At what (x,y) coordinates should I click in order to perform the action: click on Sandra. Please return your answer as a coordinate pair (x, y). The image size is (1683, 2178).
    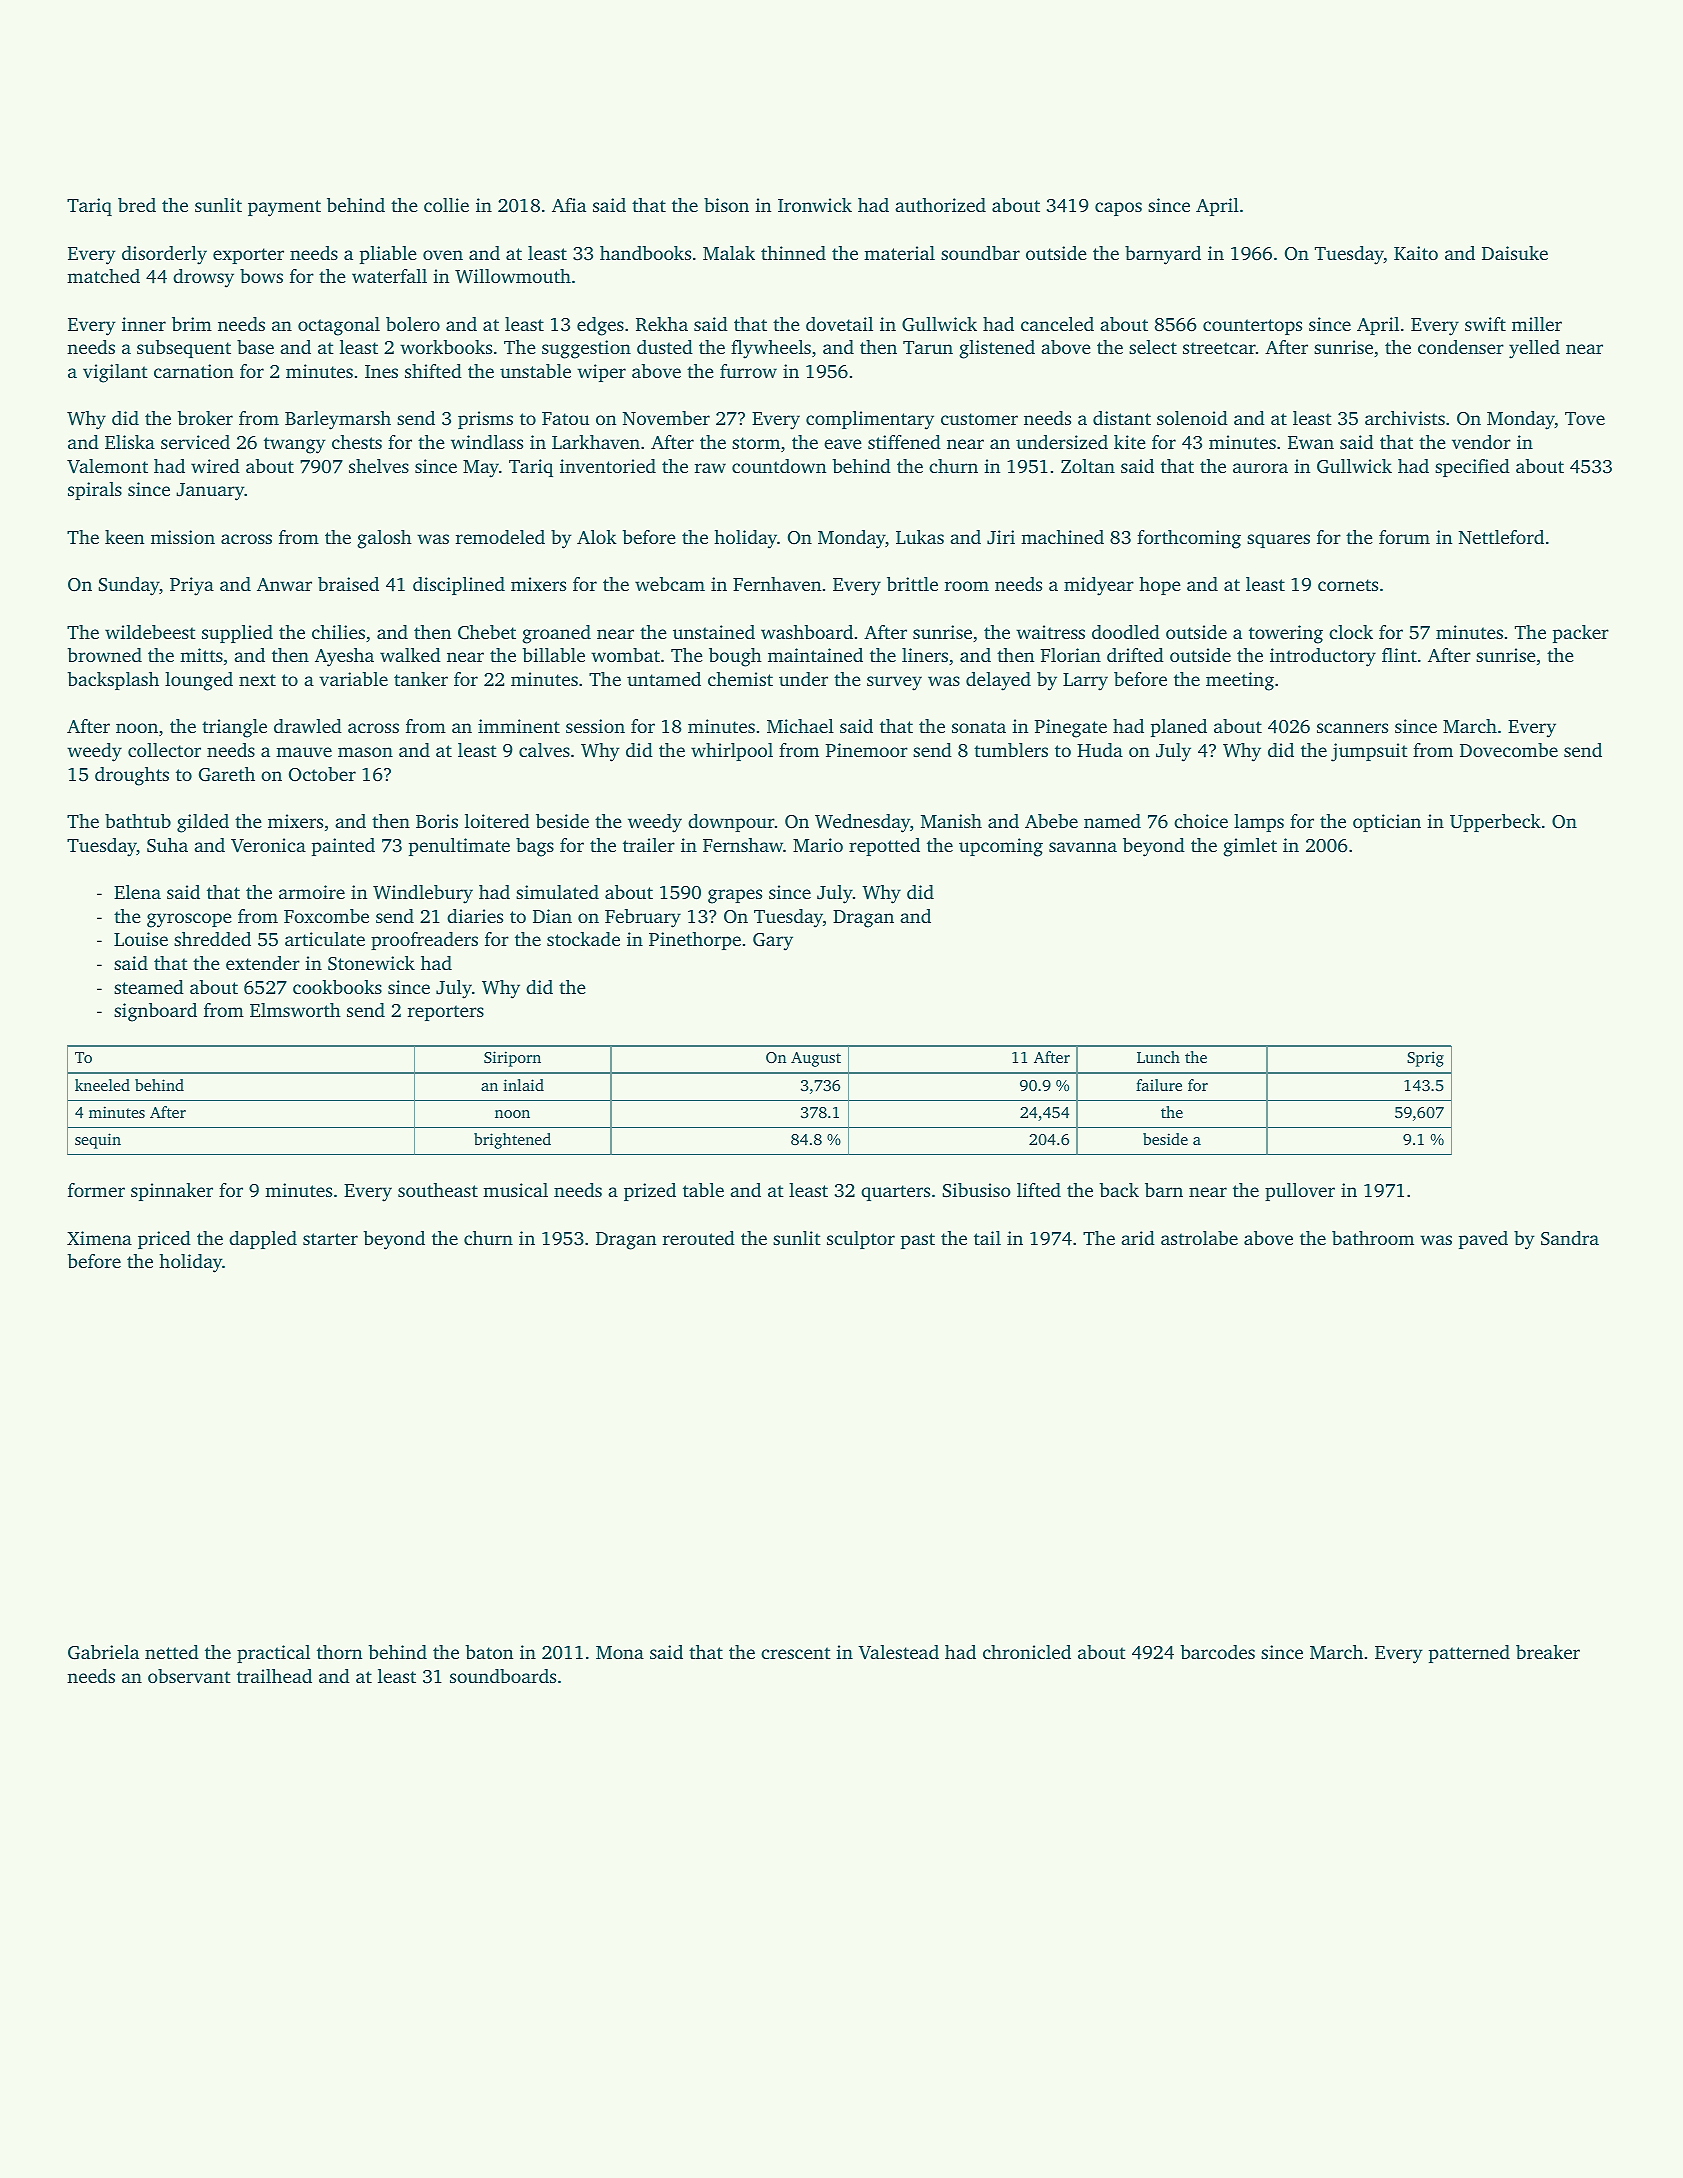
    Looking at the image, I should click on (1570, 1238).
